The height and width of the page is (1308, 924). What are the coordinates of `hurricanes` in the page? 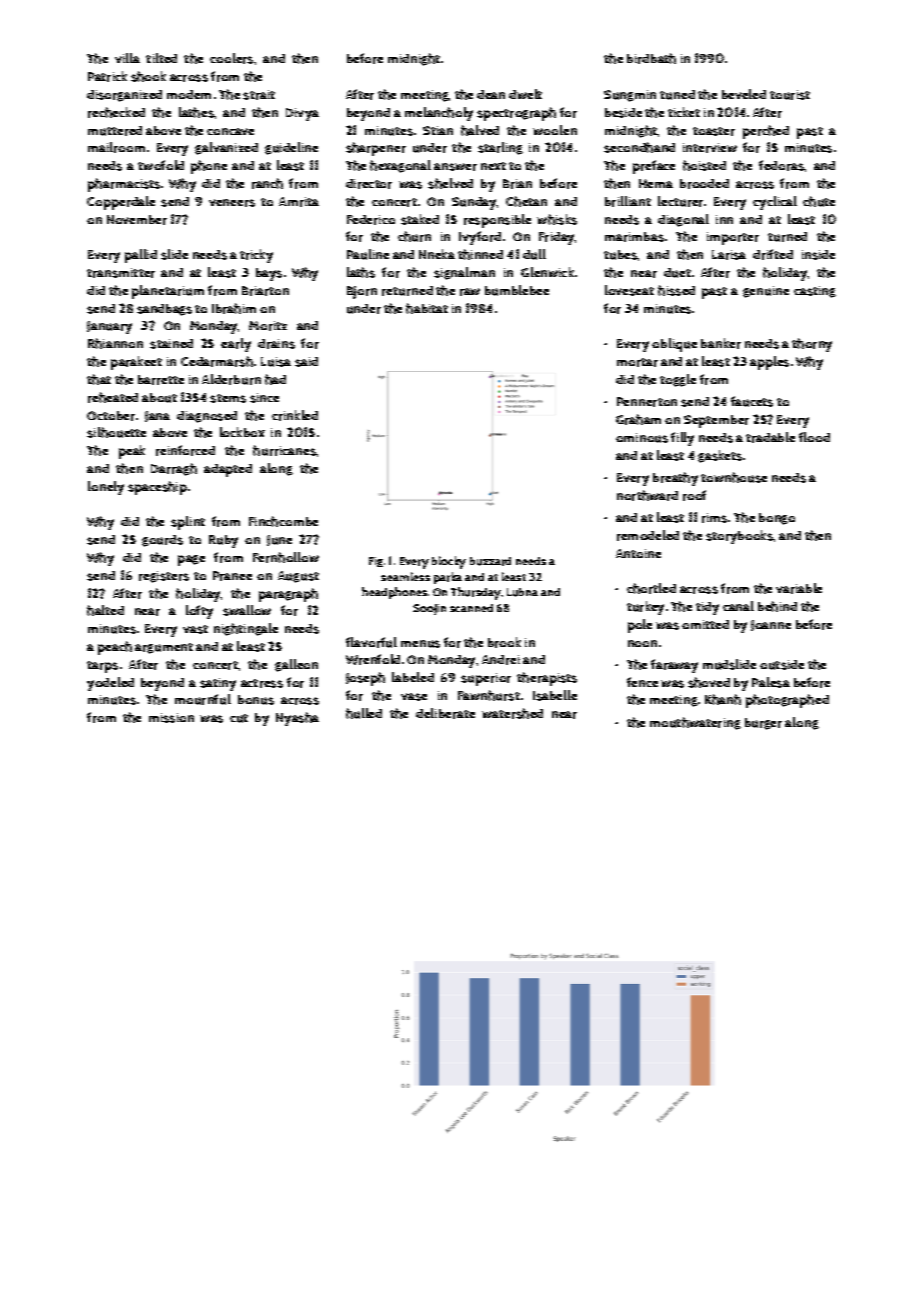 It's located at (285, 450).
